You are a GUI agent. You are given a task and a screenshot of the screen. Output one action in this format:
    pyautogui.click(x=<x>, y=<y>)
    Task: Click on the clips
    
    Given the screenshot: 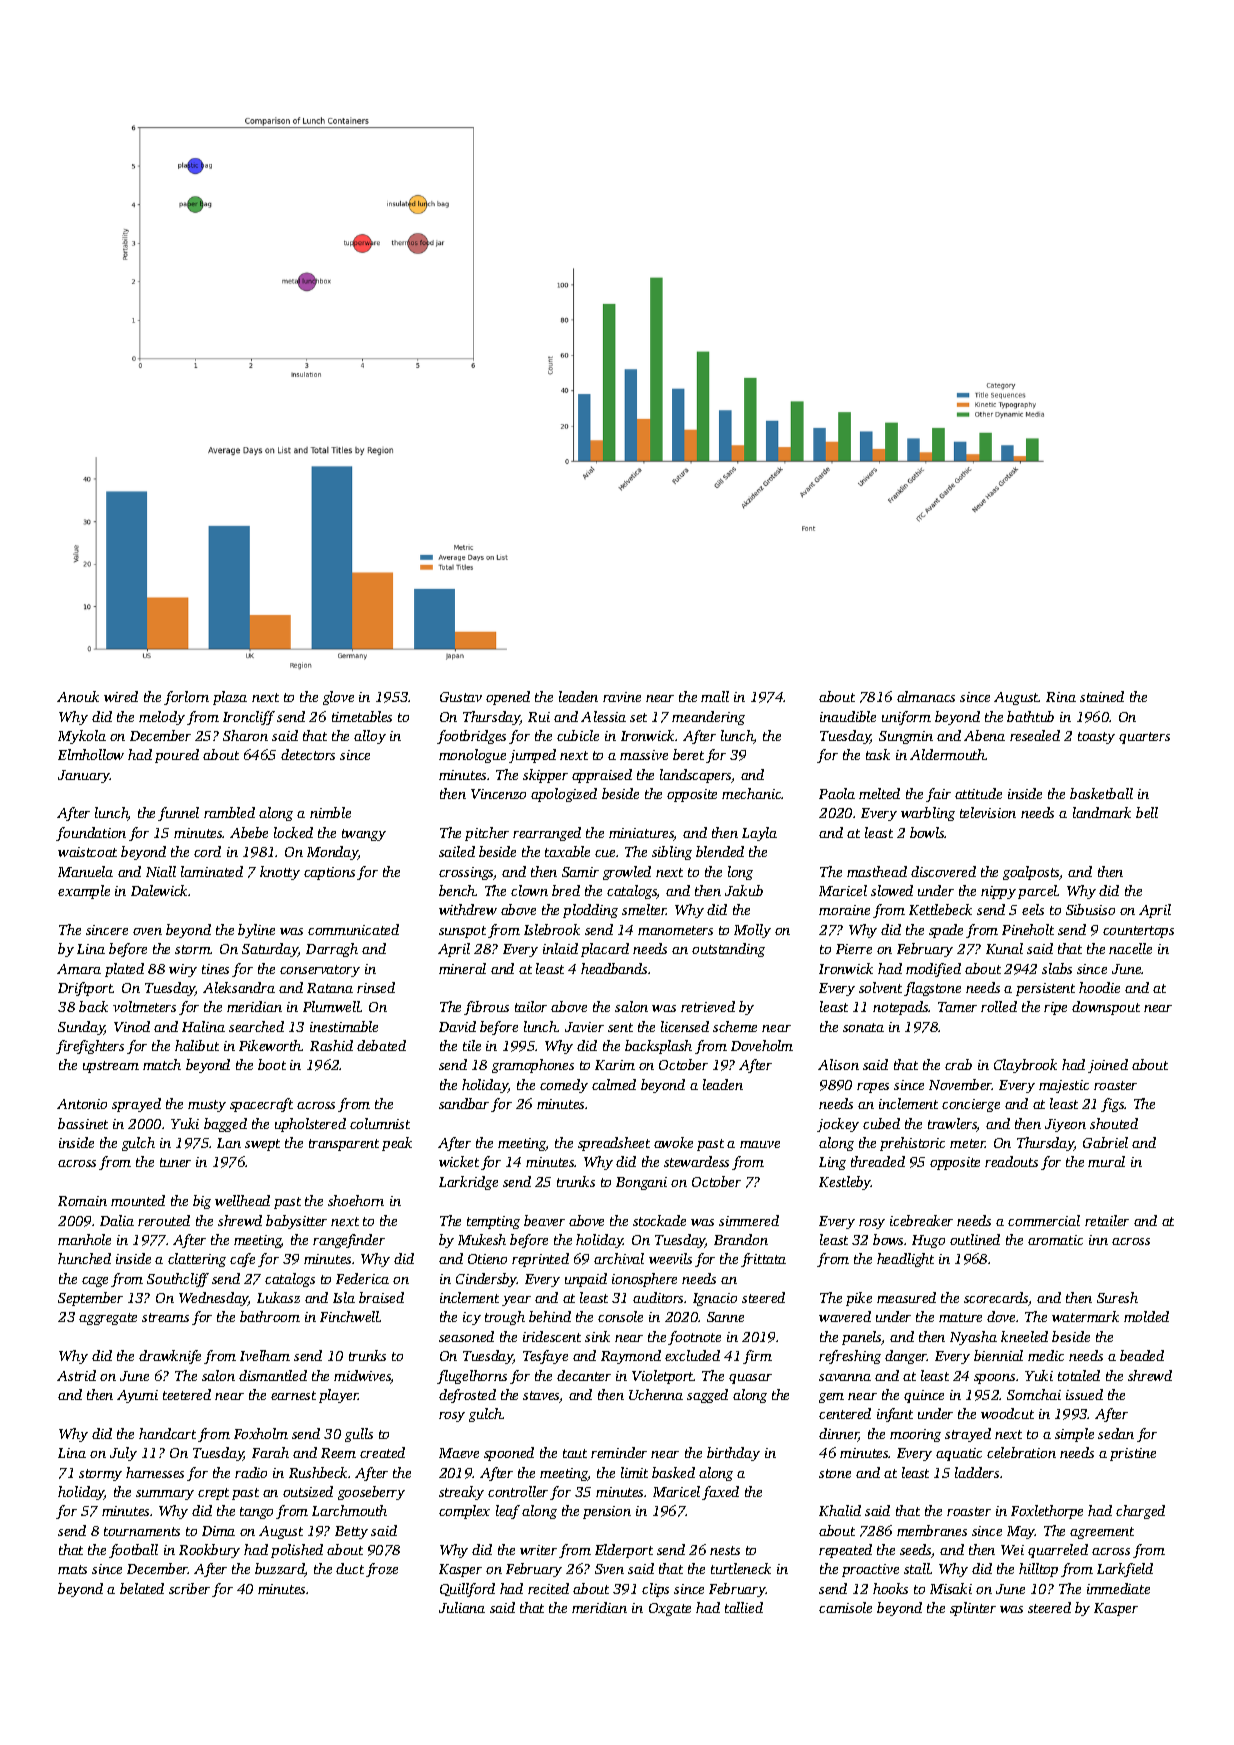 What is the action you would take?
    pyautogui.click(x=655, y=1590)
